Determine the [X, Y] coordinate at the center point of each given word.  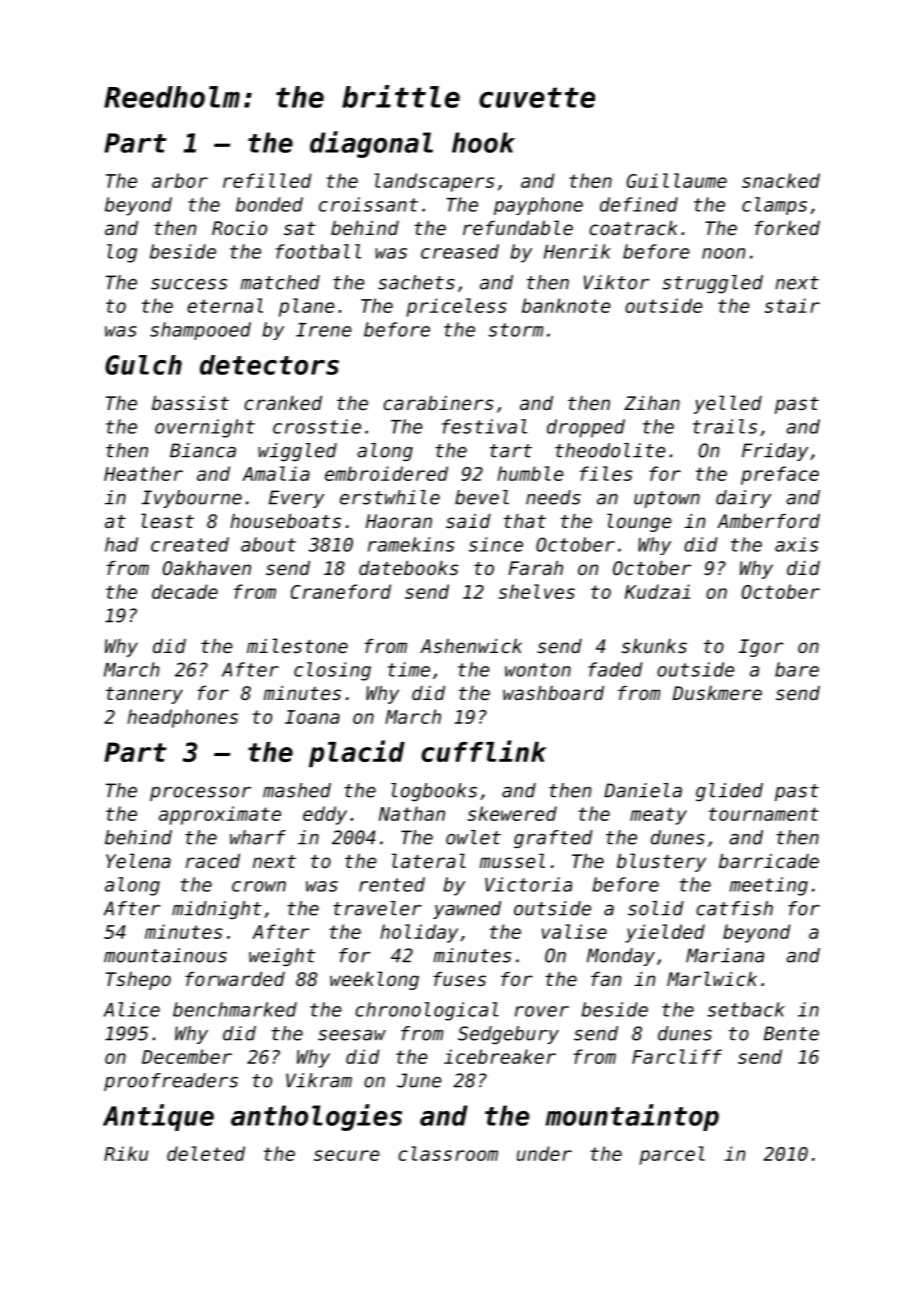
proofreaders [171, 1082]
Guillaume [676, 180]
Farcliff [677, 1056]
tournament [764, 814]
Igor [761, 648]
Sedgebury [508, 1035]
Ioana [312, 717]
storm [515, 330]
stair [792, 305]
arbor [180, 180]
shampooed [200, 331]
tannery [144, 695]
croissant [368, 204]
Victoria [528, 884]
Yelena [138, 860]
